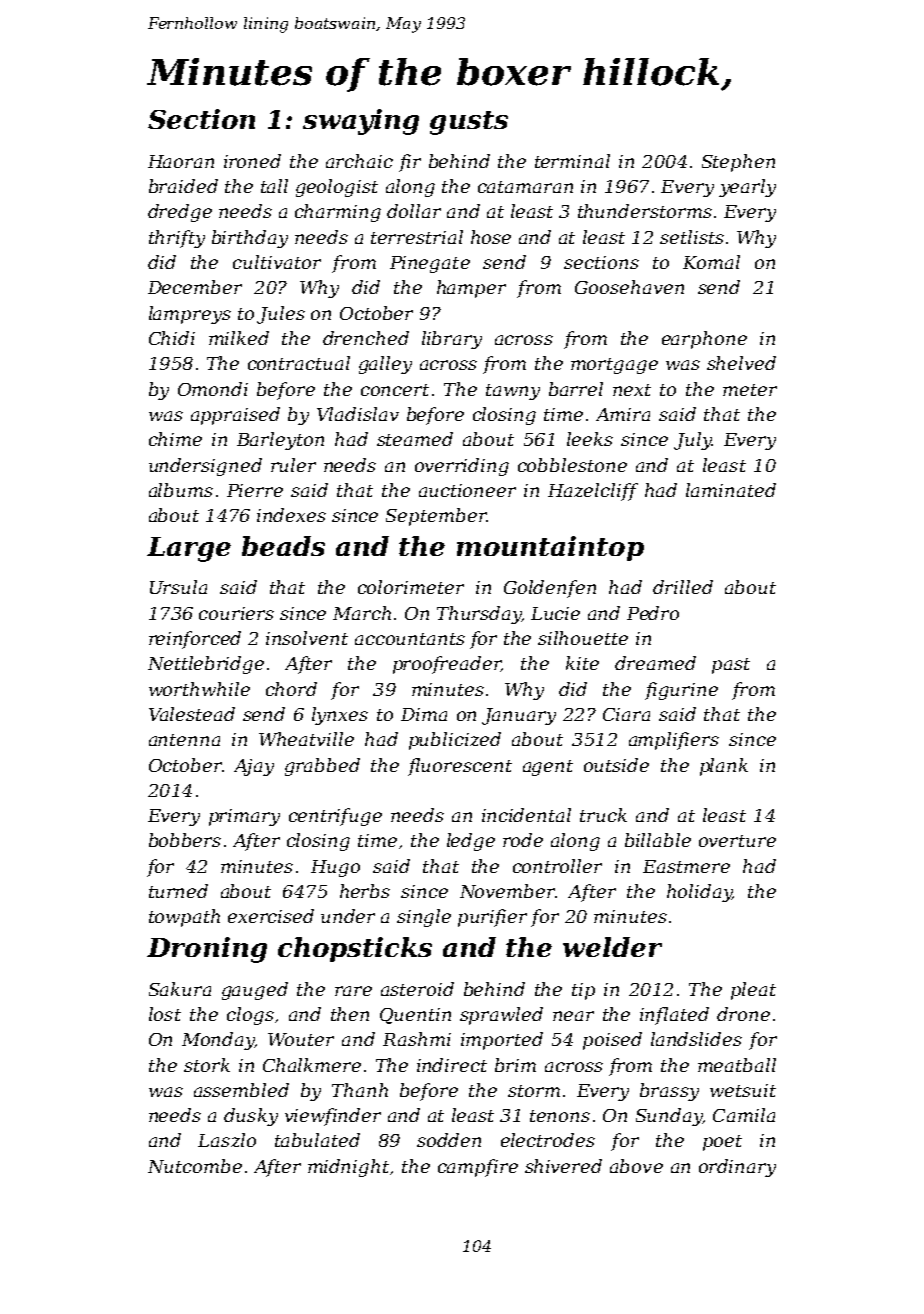  Describe the element at coordinates (207, 1065) in the page. I see `stork` at that location.
